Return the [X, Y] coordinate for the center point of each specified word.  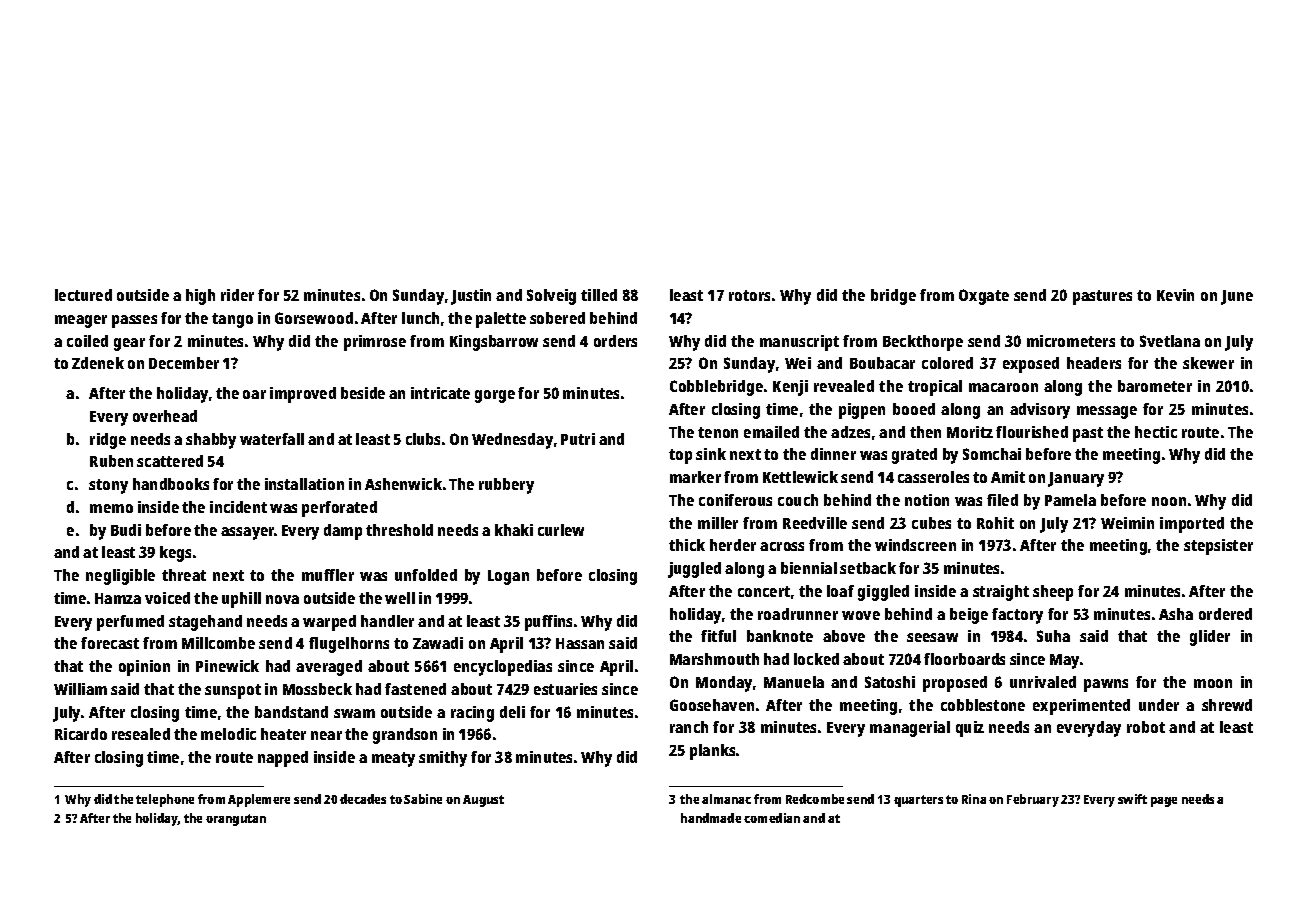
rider [237, 295]
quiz [970, 729]
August [483, 801]
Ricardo [81, 734]
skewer [1208, 363]
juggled [694, 570]
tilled [599, 295]
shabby [211, 441]
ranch [689, 727]
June [1237, 297]
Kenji [790, 388]
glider [1210, 638]
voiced [167, 598]
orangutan [236, 820]
